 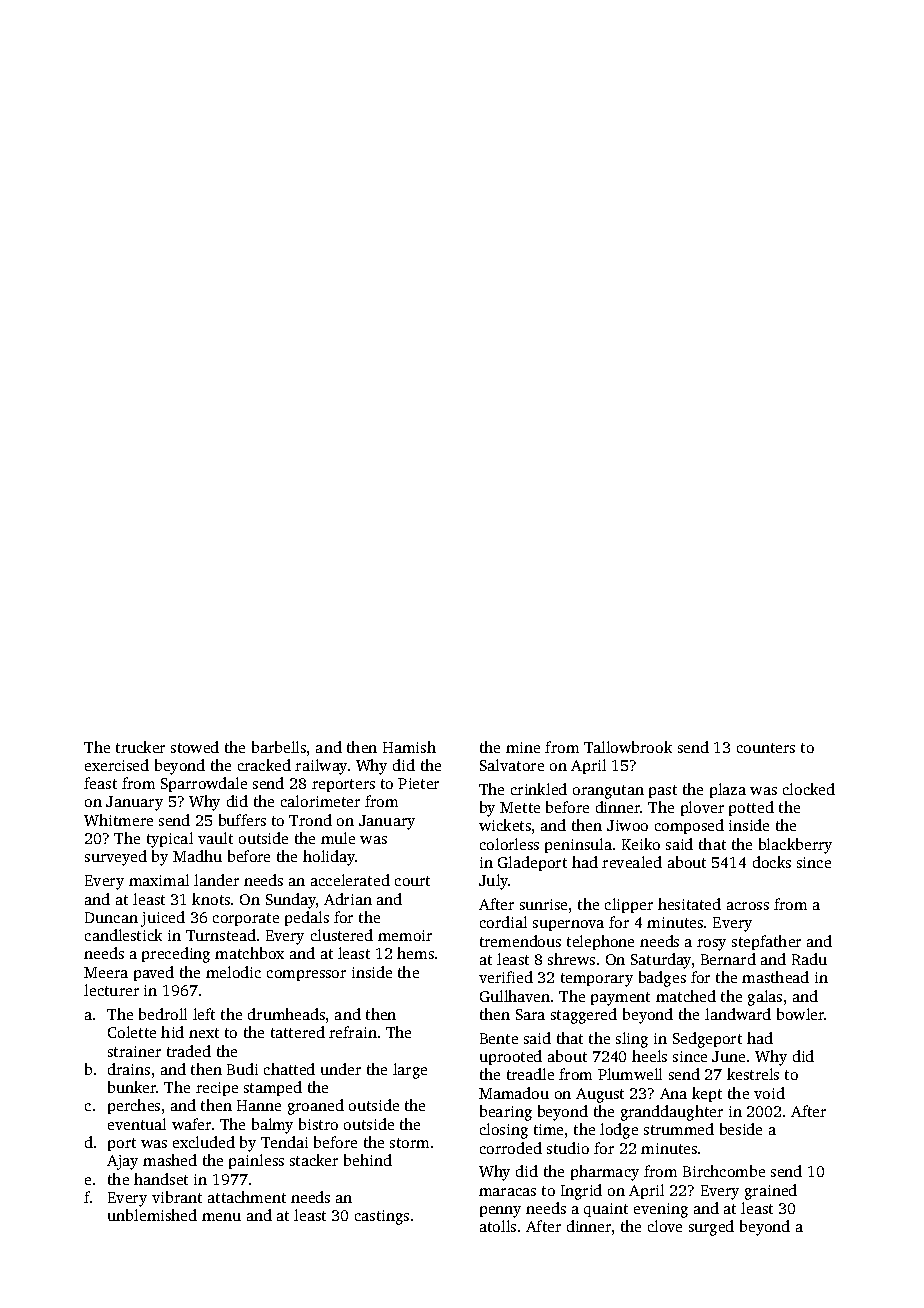 What do you see at coordinates (272, 1126) in the screenshot?
I see `balmy` at bounding box center [272, 1126].
